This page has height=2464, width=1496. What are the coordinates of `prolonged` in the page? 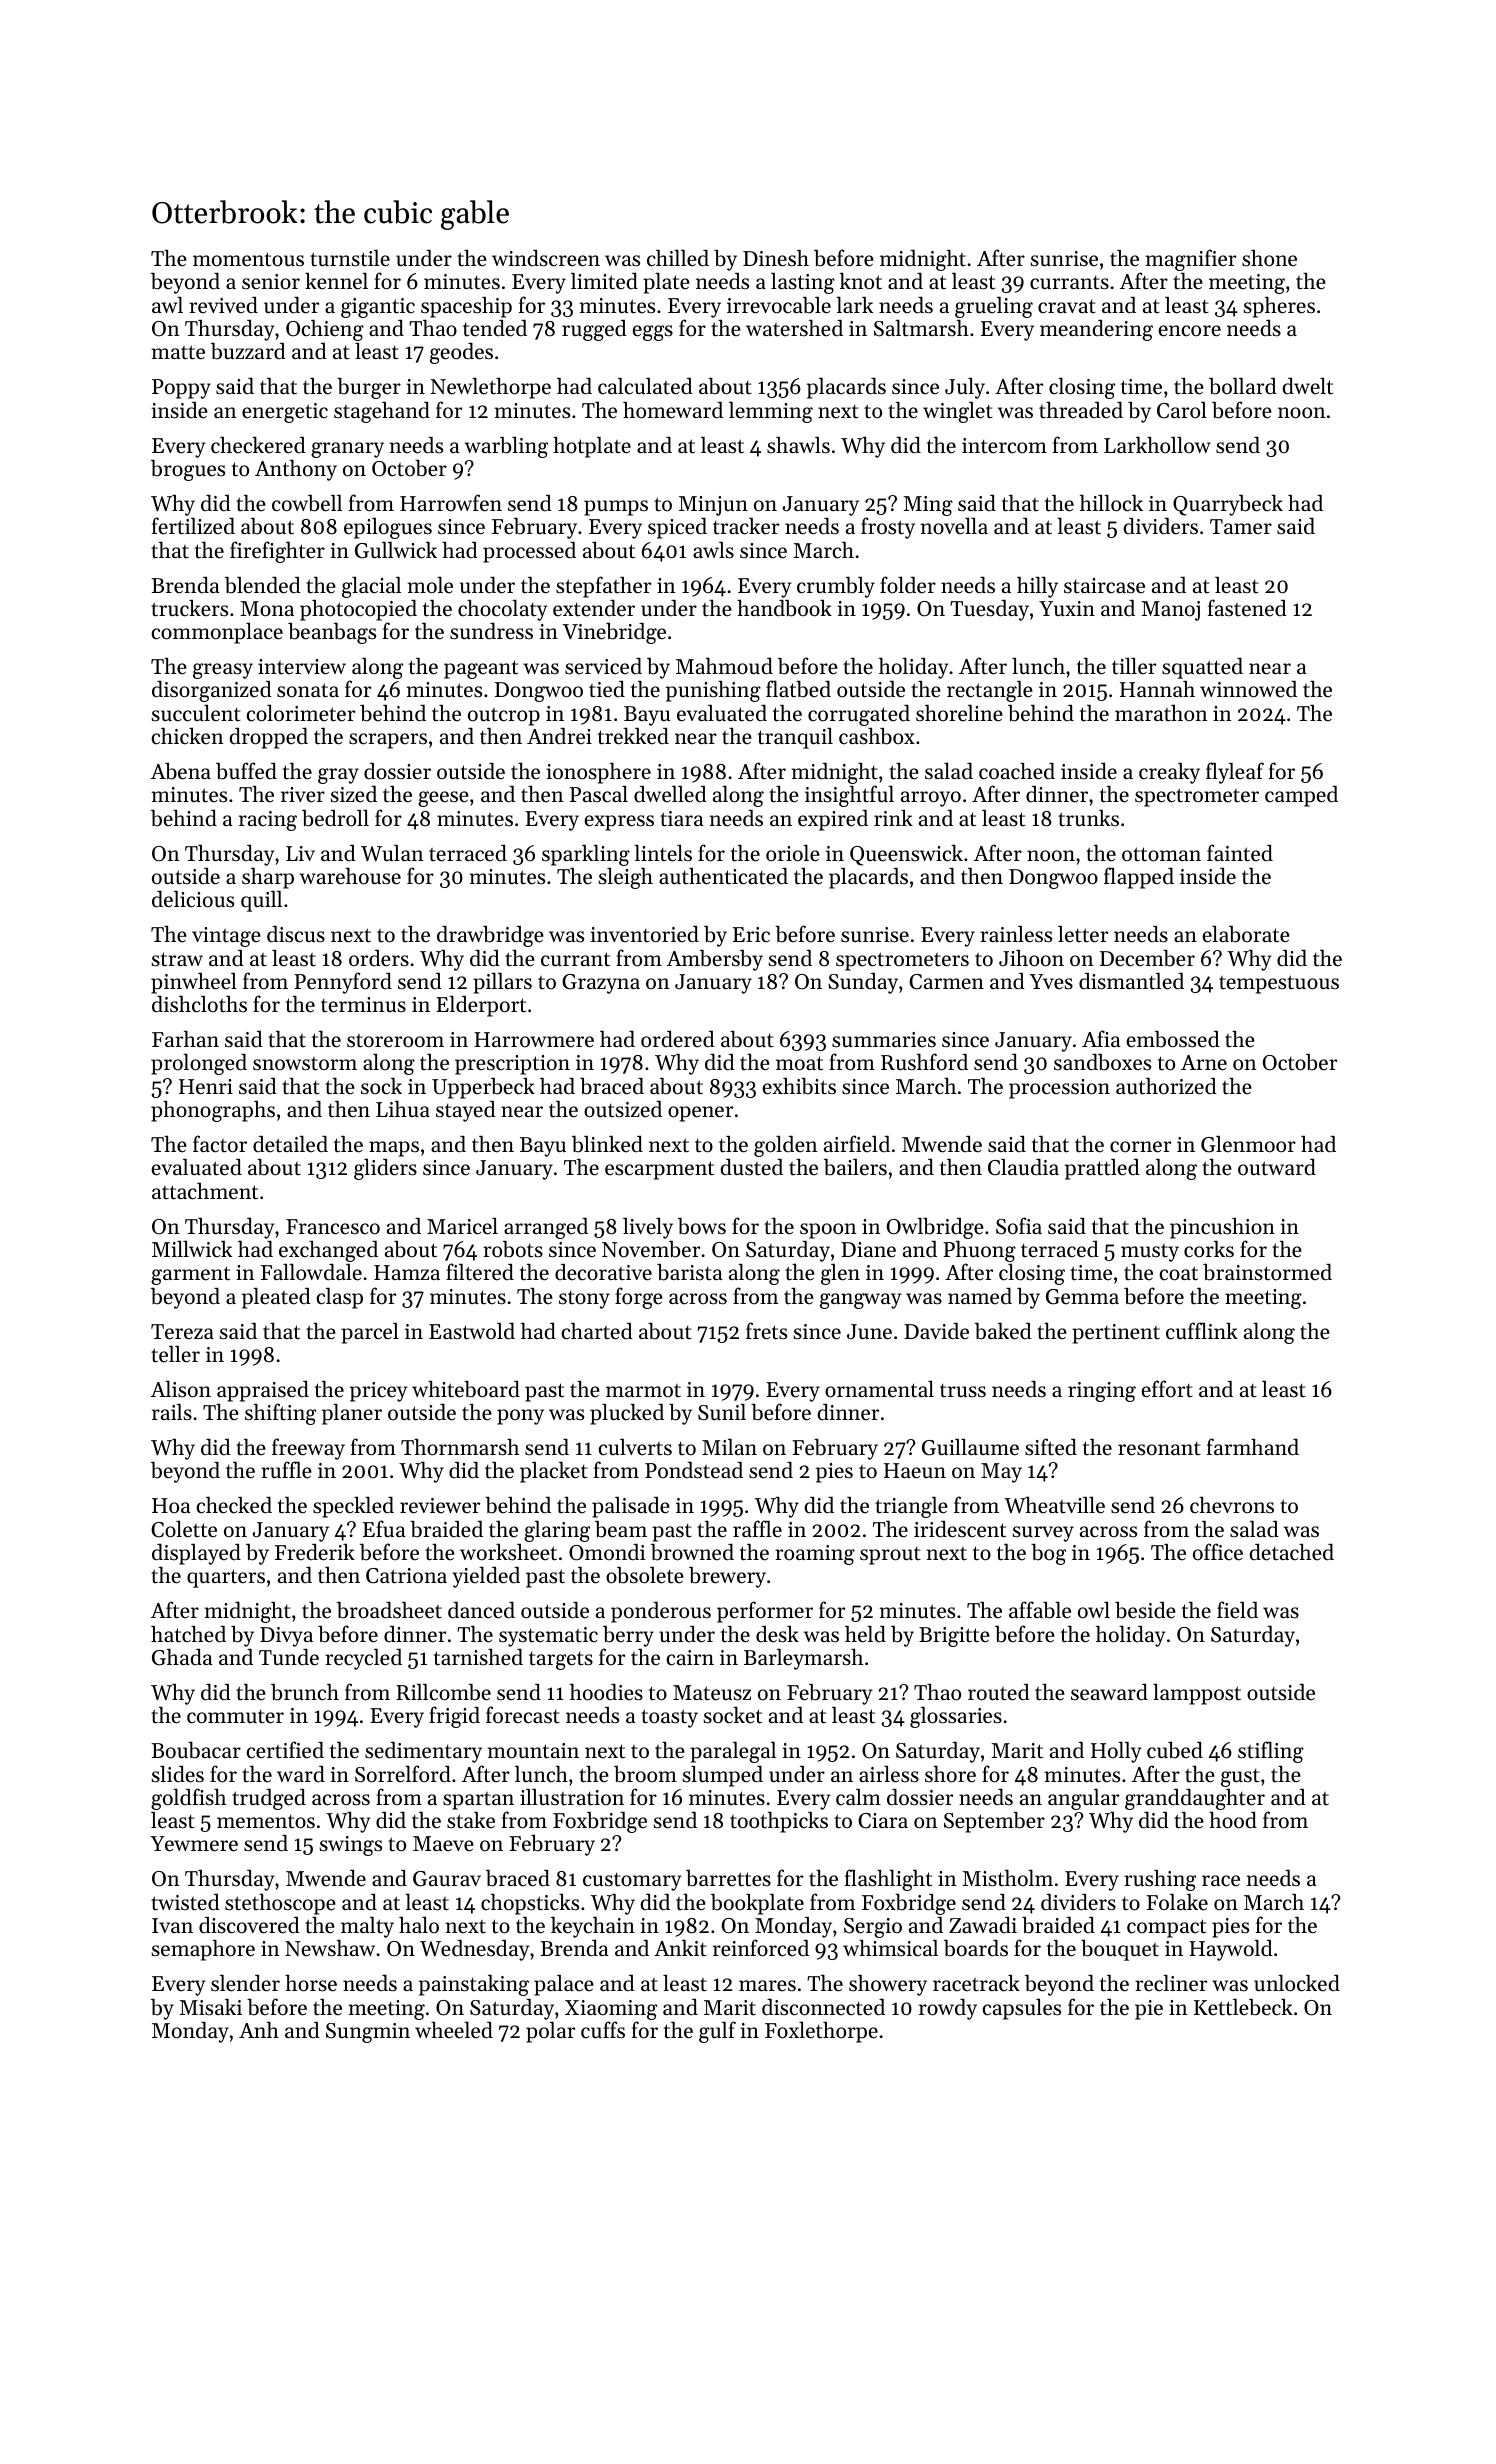 It's located at (199, 1064).
